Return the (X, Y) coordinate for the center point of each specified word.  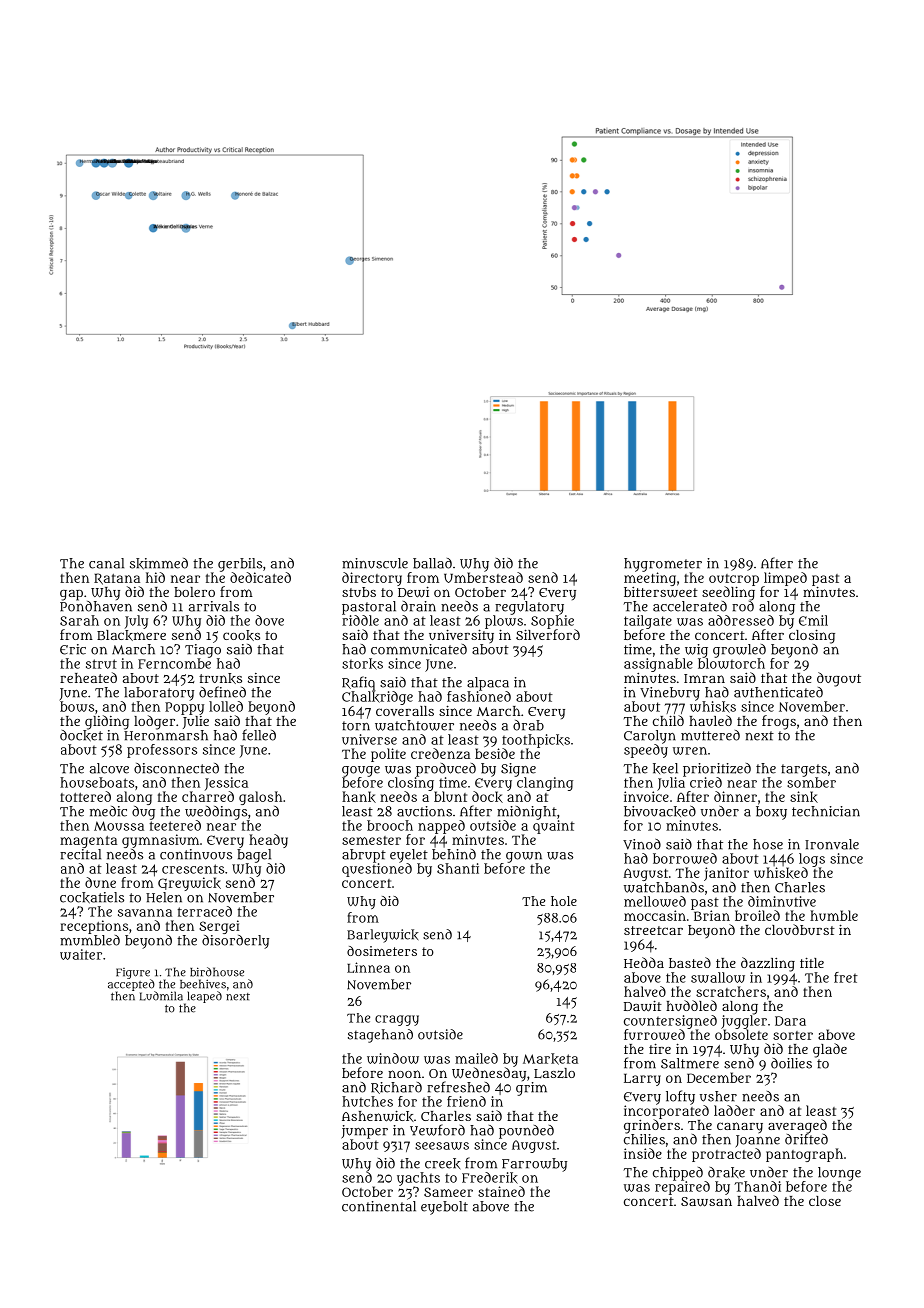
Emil (813, 620)
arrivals (214, 606)
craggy (397, 1020)
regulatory (529, 608)
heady (268, 841)
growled (739, 651)
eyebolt (444, 1208)
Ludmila (161, 996)
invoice (646, 796)
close (825, 1201)
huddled (691, 1005)
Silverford (548, 634)
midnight (527, 813)
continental (379, 1206)
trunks (220, 678)
